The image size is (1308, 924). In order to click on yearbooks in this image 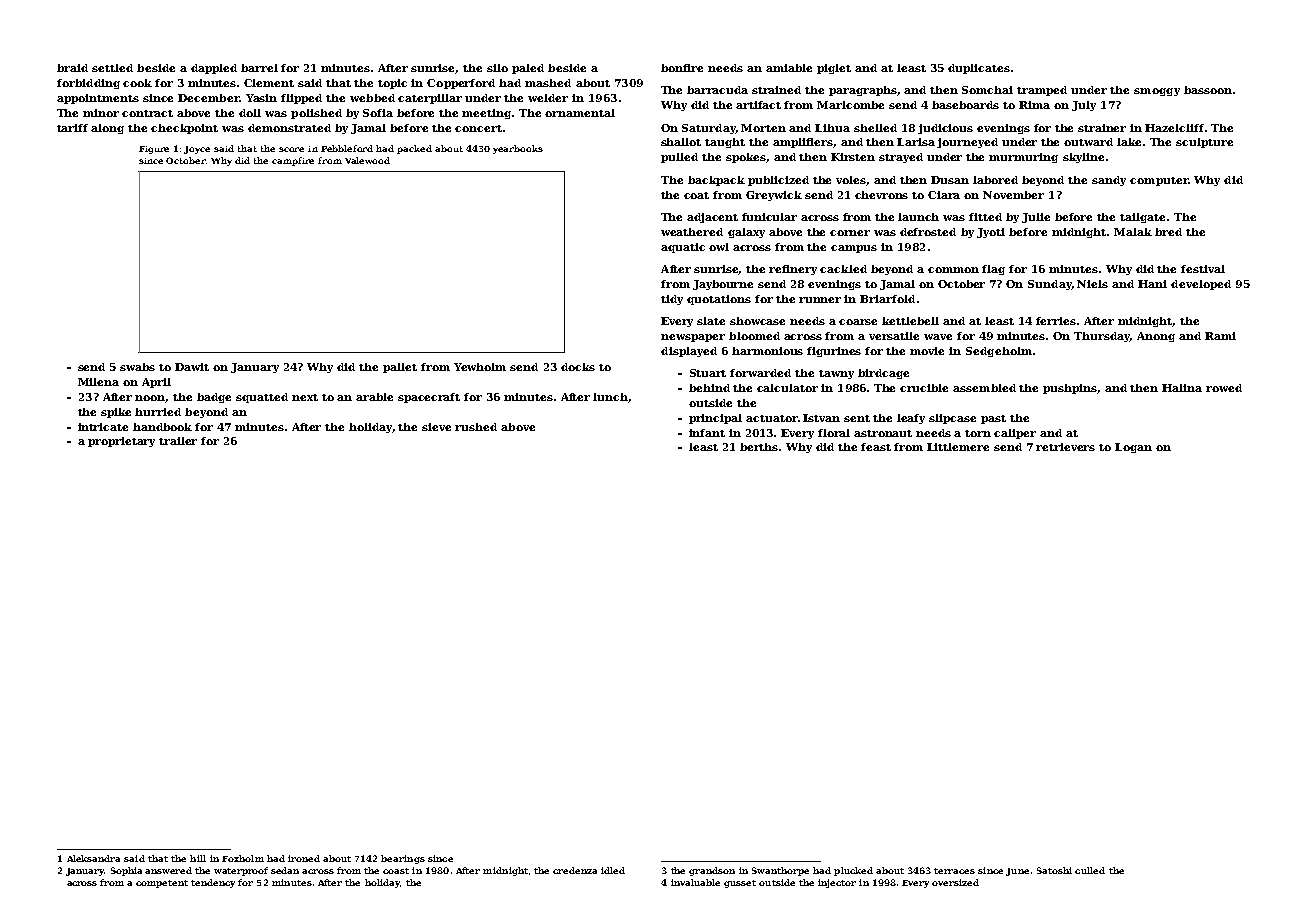, I will do `click(518, 149)`.
